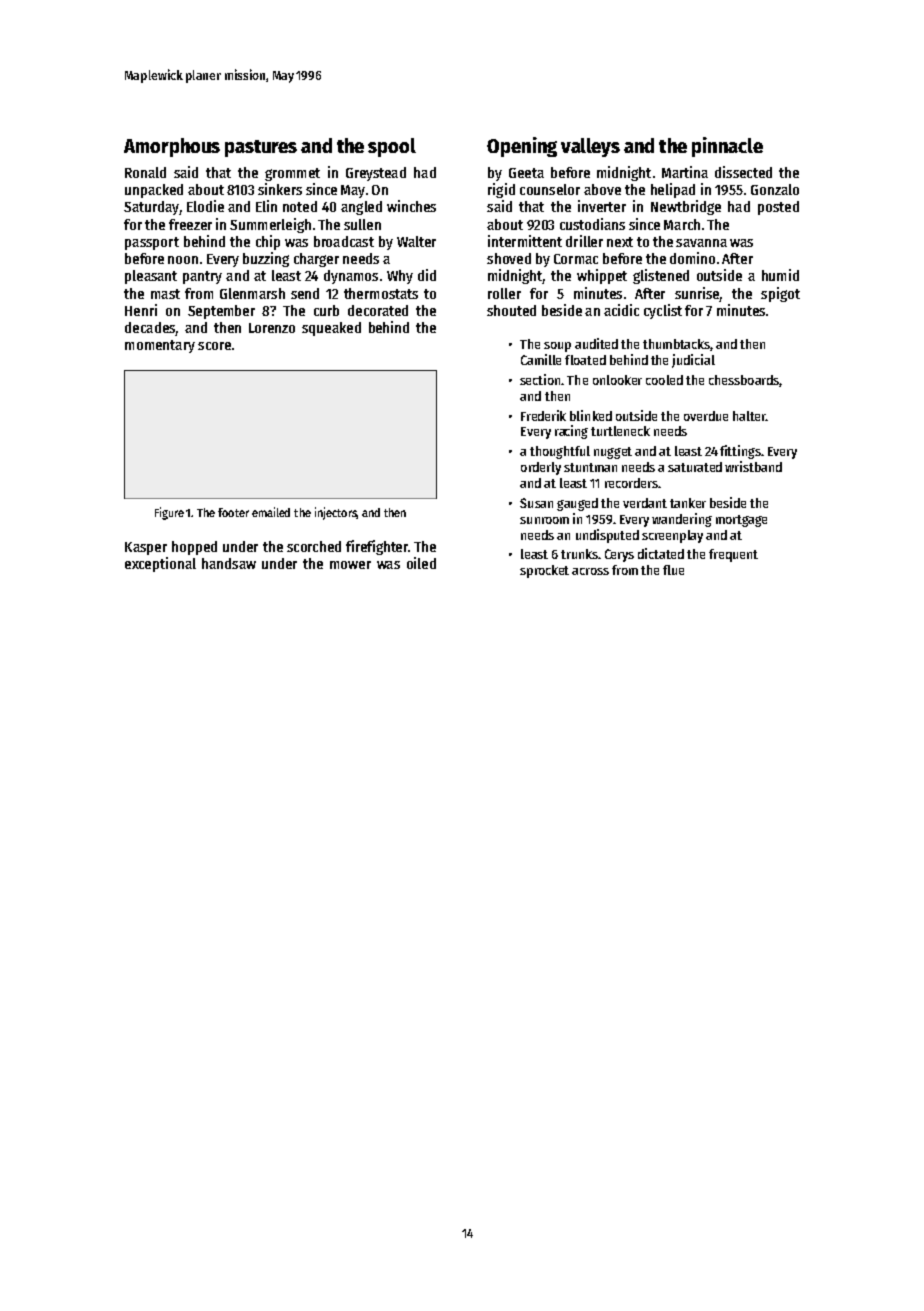 The height and width of the image is (1311, 924). Describe the element at coordinates (620, 242) in the image. I see `next` at that location.
